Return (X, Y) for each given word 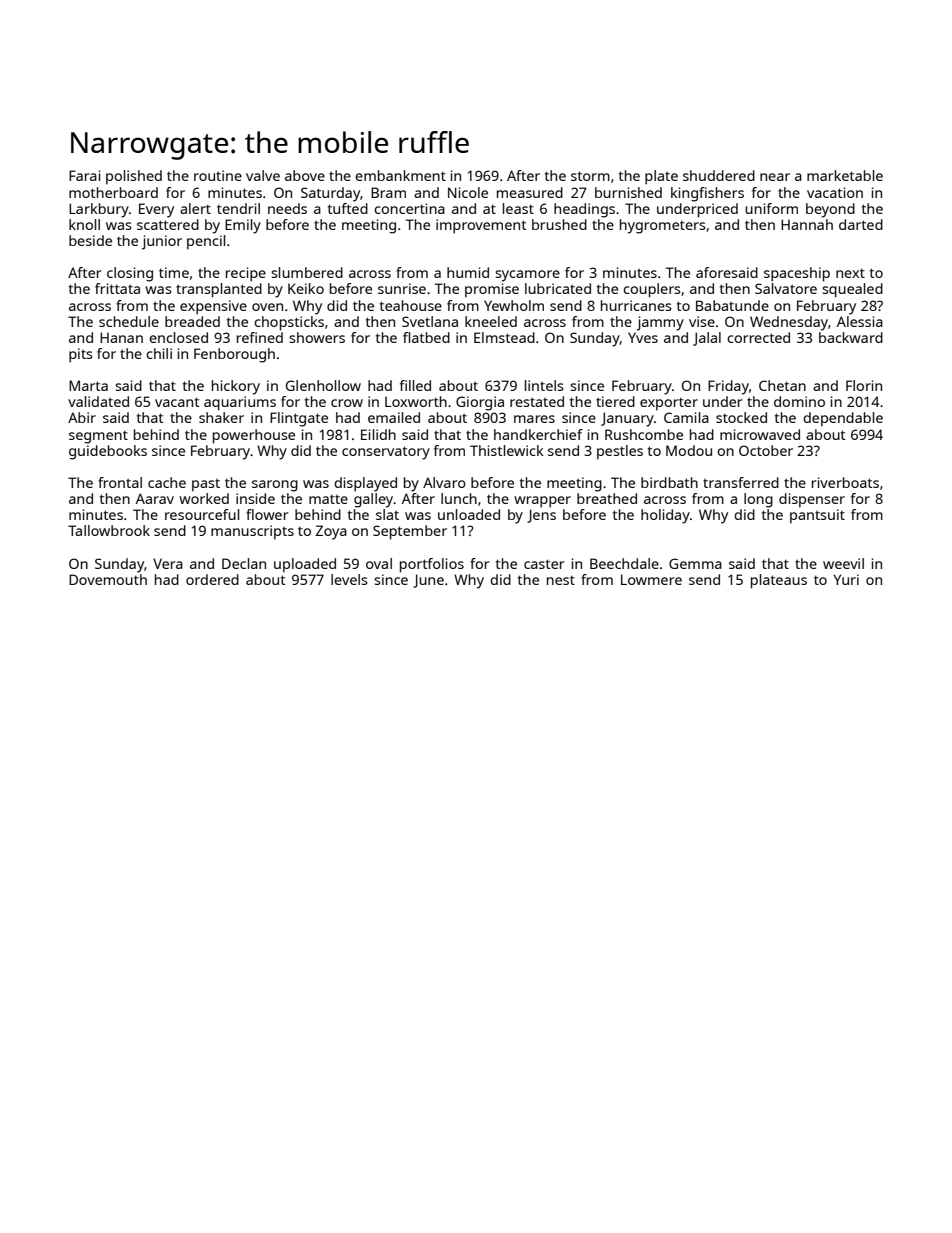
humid (468, 272)
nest (561, 580)
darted (861, 224)
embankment (400, 175)
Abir (82, 417)
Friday (728, 387)
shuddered (719, 175)
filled (415, 385)
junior (162, 242)
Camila (686, 417)
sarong (275, 486)
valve (263, 175)
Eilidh (378, 434)
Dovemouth (108, 579)
